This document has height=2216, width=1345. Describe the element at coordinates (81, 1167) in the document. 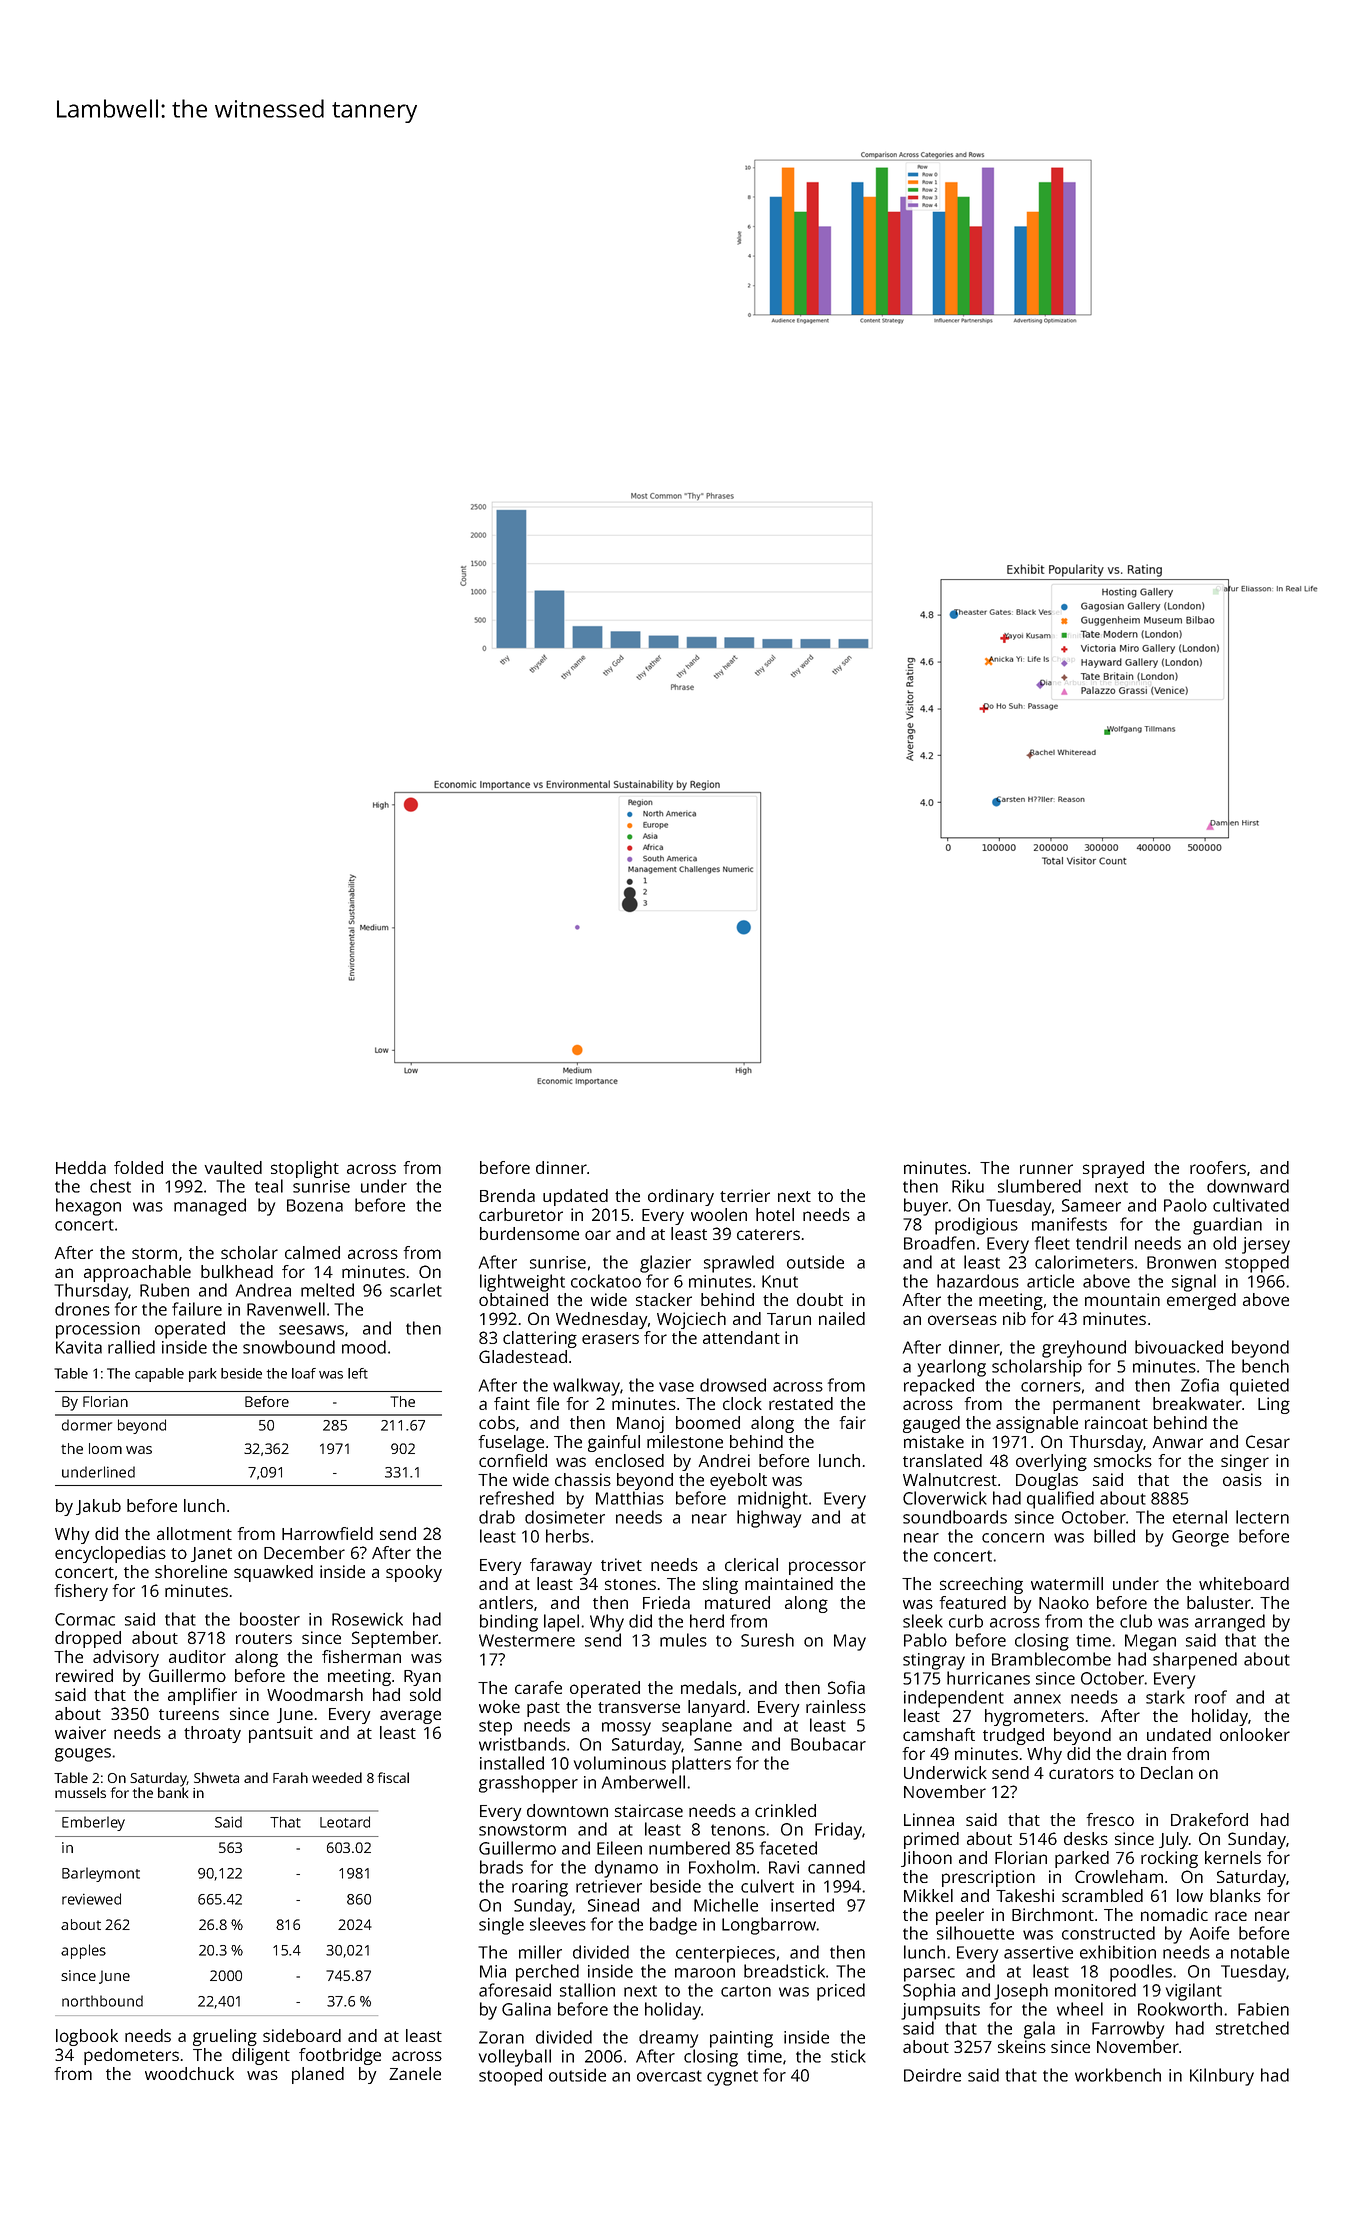

I see `Hedda` at that location.
